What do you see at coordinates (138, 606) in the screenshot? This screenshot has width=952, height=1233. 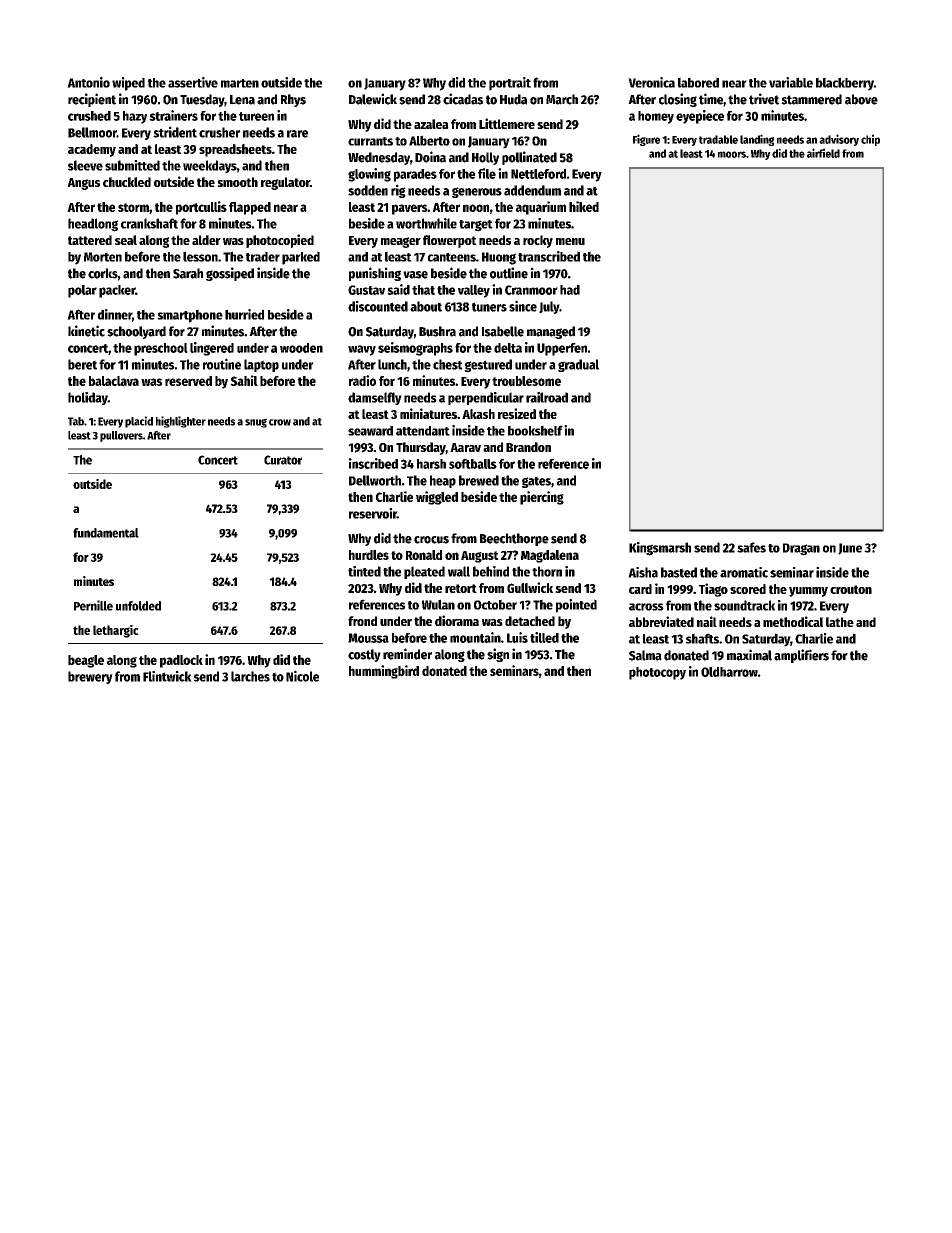 I see `unfolded` at bounding box center [138, 606].
